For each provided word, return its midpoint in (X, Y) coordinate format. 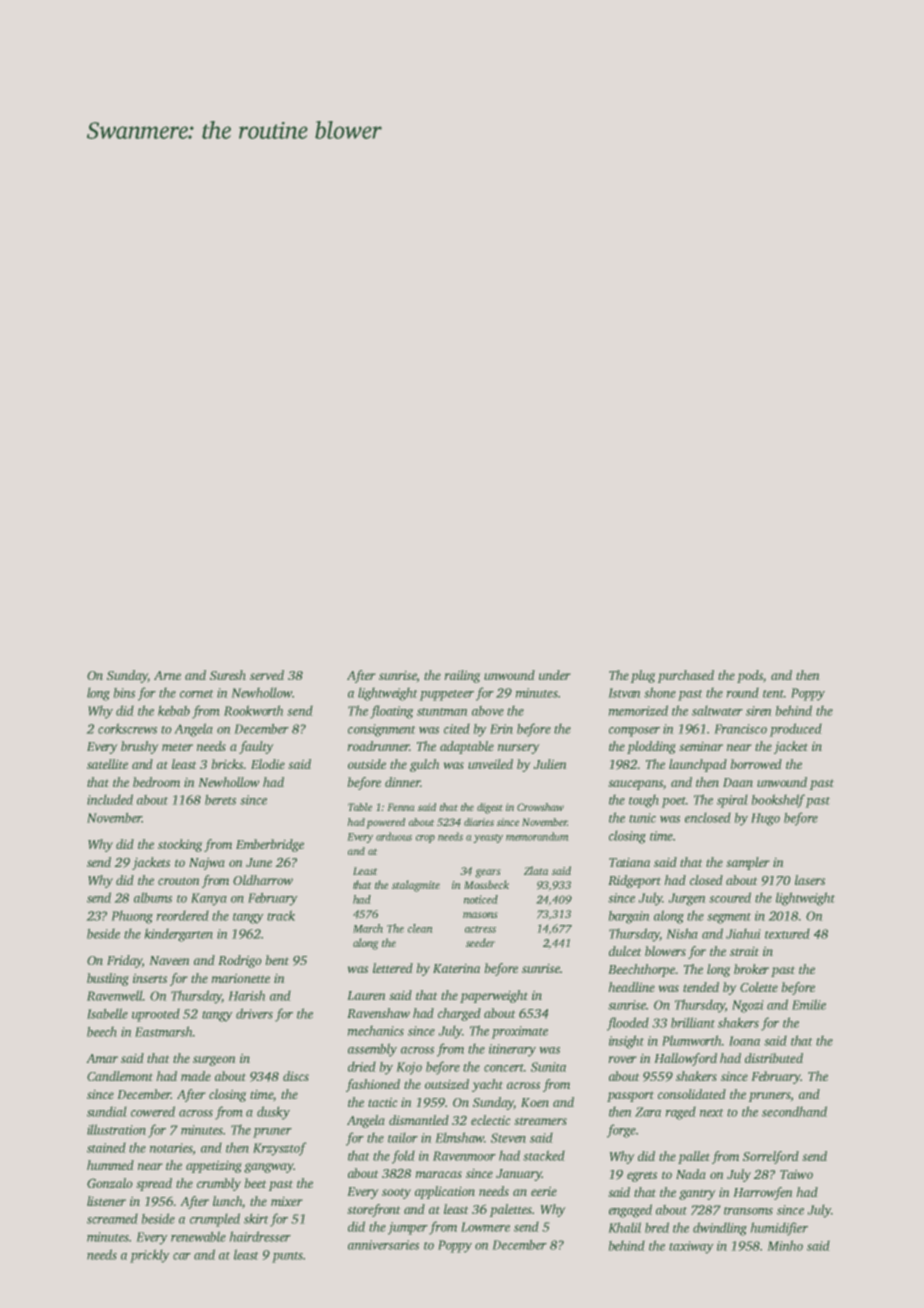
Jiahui (743, 933)
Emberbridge (270, 845)
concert (504, 1068)
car (182, 1256)
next (712, 1113)
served (267, 675)
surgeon (214, 1061)
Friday (124, 961)
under (555, 675)
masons (480, 915)
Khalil (624, 1227)
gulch (425, 765)
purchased (685, 676)
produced (795, 730)
